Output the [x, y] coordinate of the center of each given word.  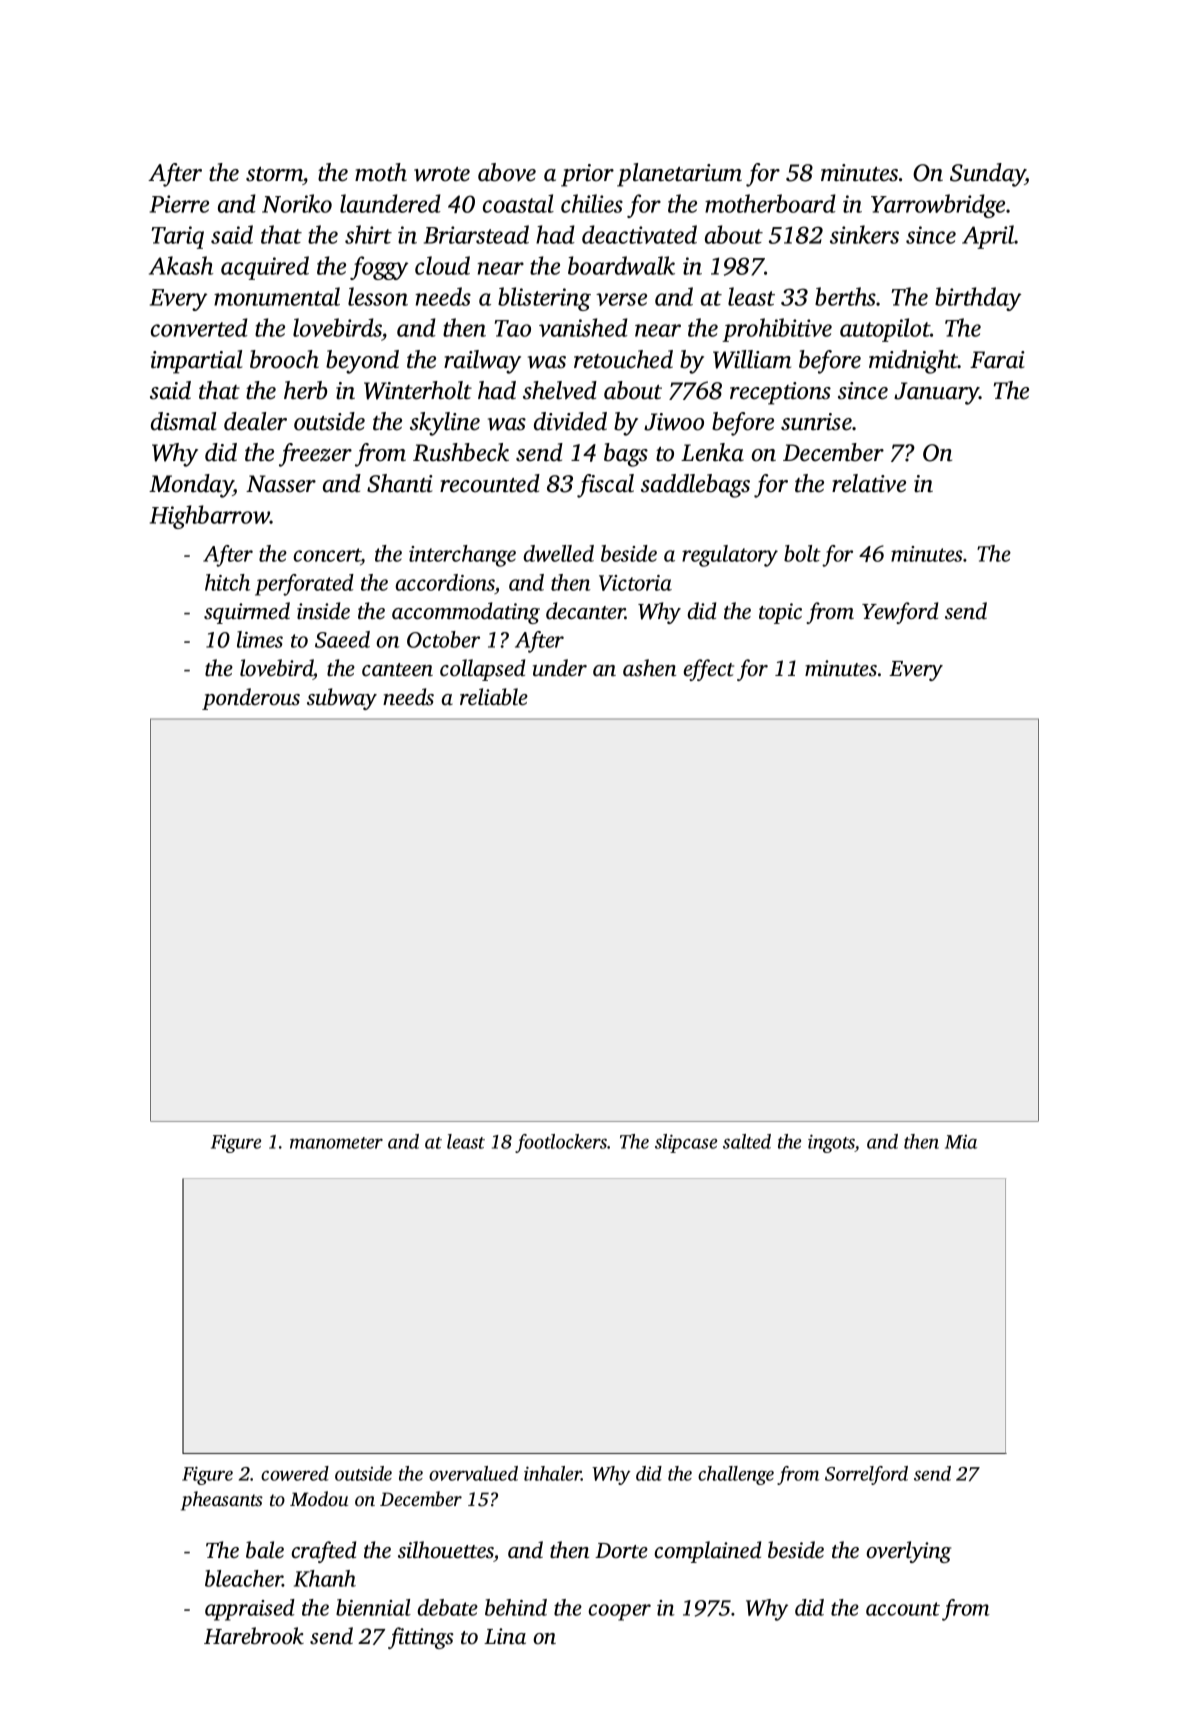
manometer [336, 1143]
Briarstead [476, 234]
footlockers [561, 1143]
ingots [831, 1143]
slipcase [686, 1143]
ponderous [251, 699]
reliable [494, 697]
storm [274, 174]
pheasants [222, 1501]
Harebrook [254, 1636]
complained [708, 1552]
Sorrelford [866, 1475]
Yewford [900, 613]
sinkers [864, 234]
